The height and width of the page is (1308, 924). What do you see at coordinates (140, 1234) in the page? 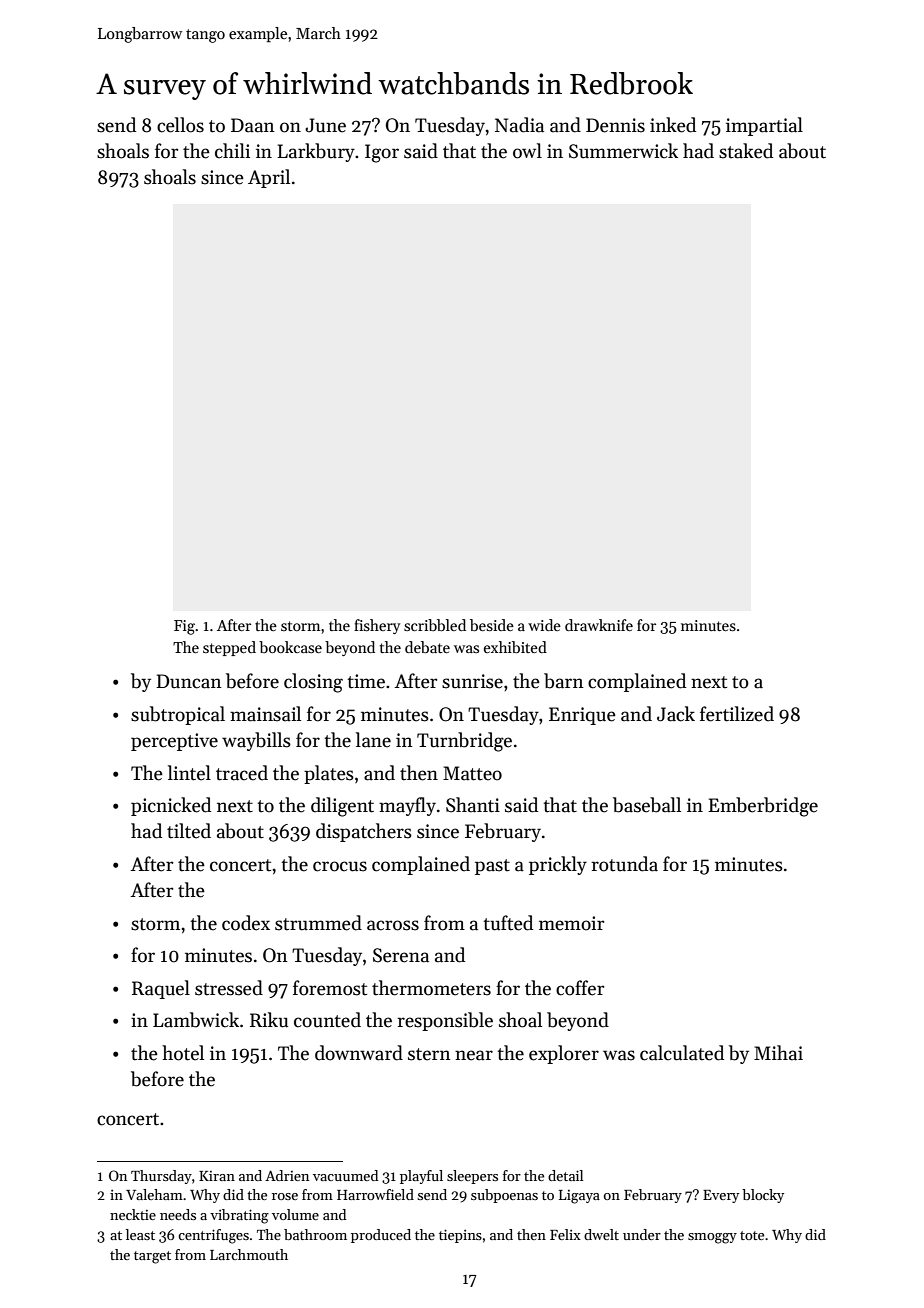
I see `least` at bounding box center [140, 1234].
